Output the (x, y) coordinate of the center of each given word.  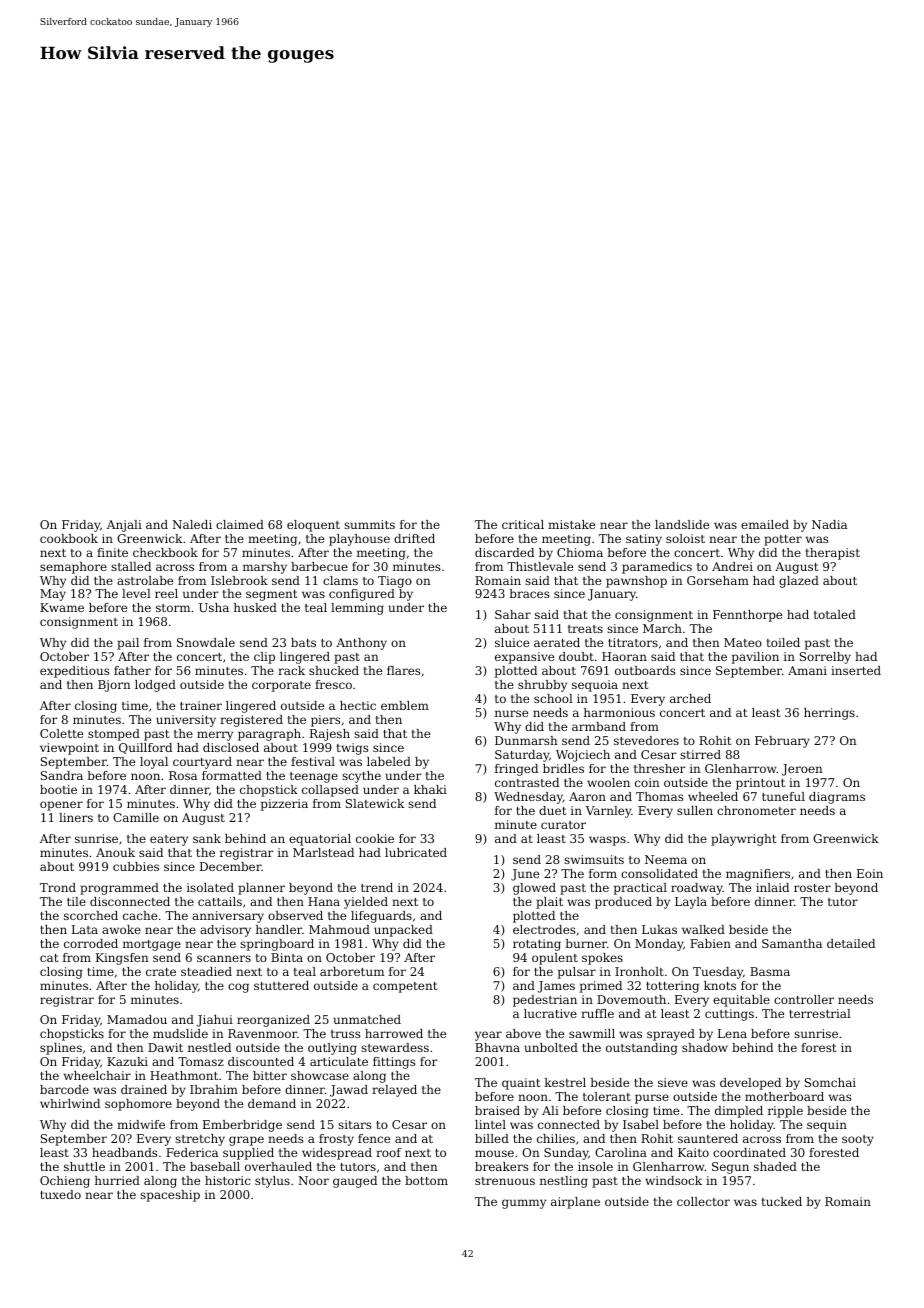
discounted (261, 1061)
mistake (571, 524)
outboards (645, 670)
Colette (61, 733)
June (525, 875)
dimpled (739, 1112)
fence (374, 1138)
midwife (141, 1124)
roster (812, 888)
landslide (682, 524)
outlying (332, 1049)
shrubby (542, 686)
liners (76, 817)
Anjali (124, 526)
